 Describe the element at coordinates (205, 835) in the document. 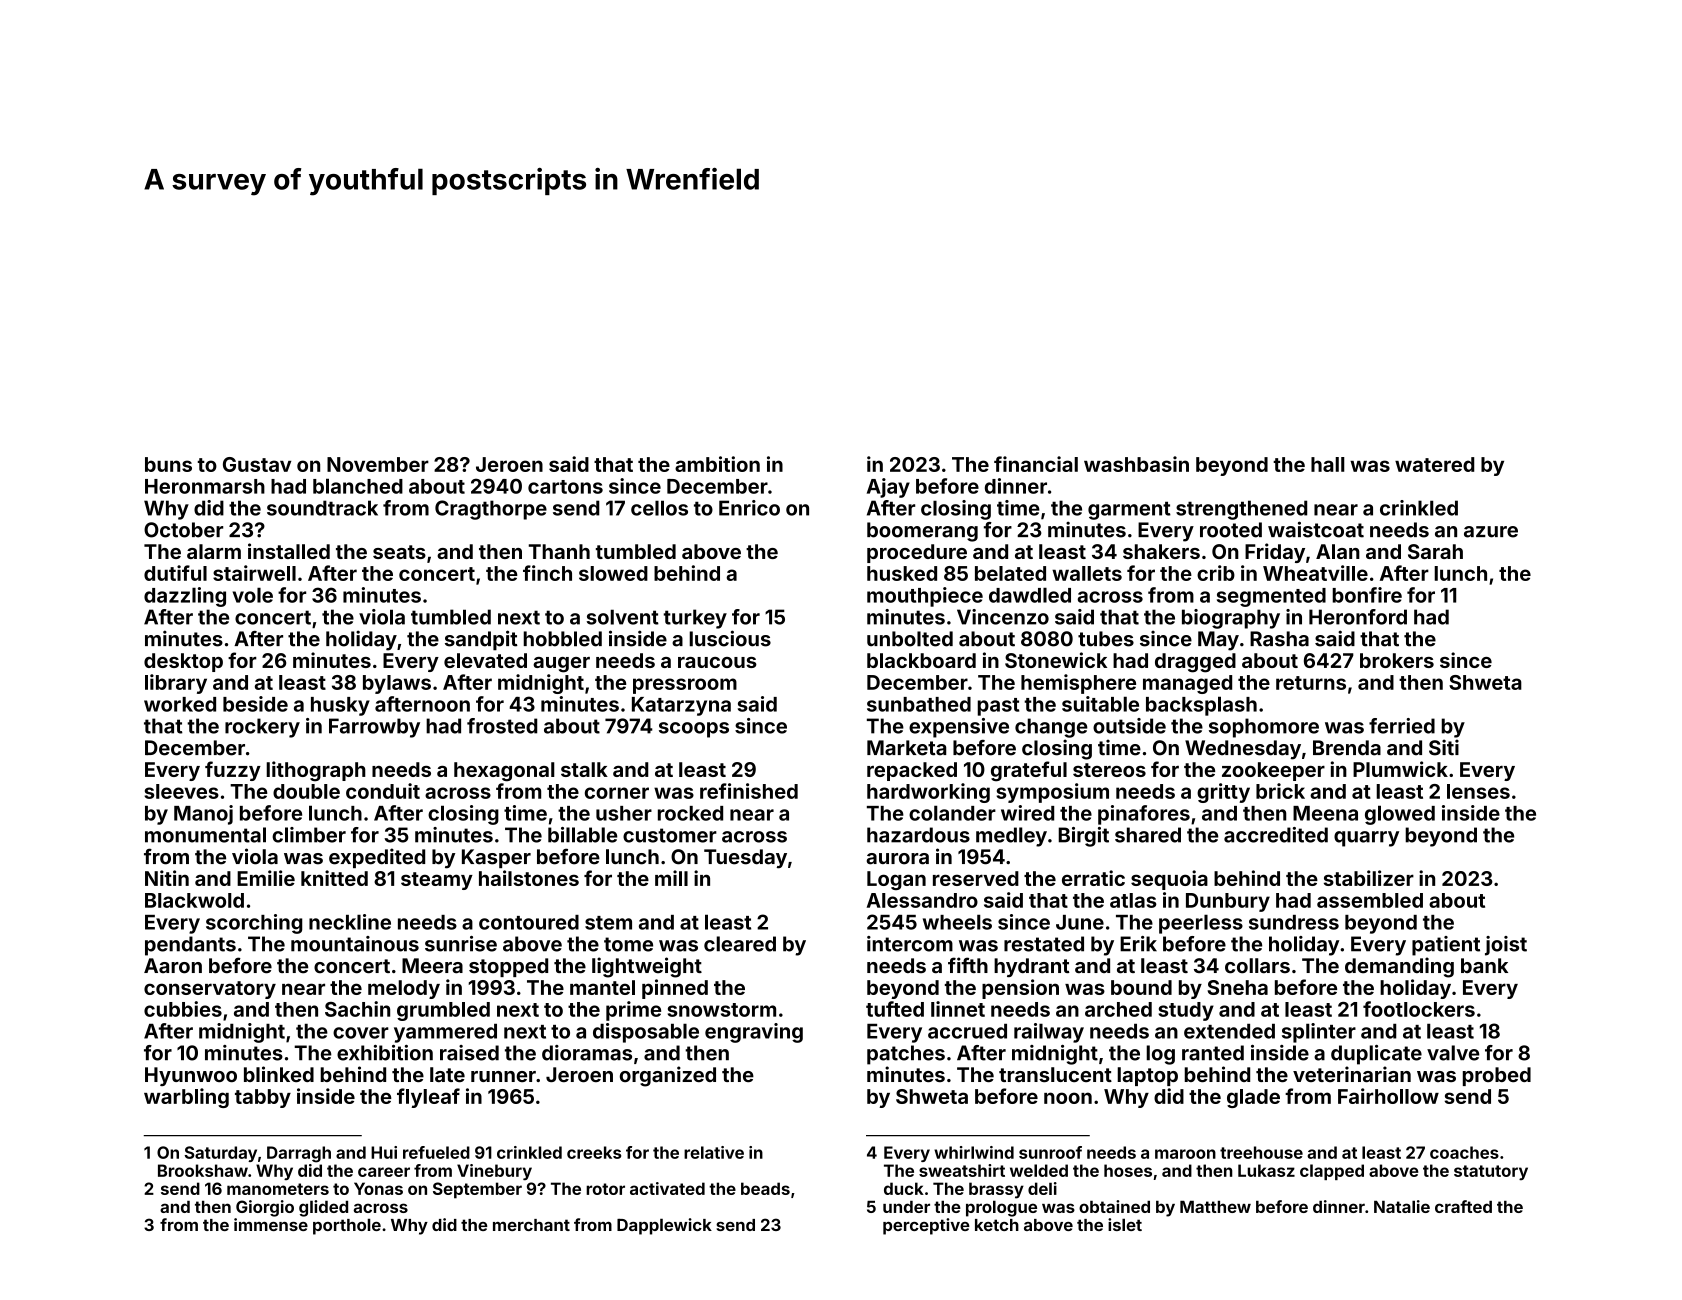

I see `monumental` at that location.
